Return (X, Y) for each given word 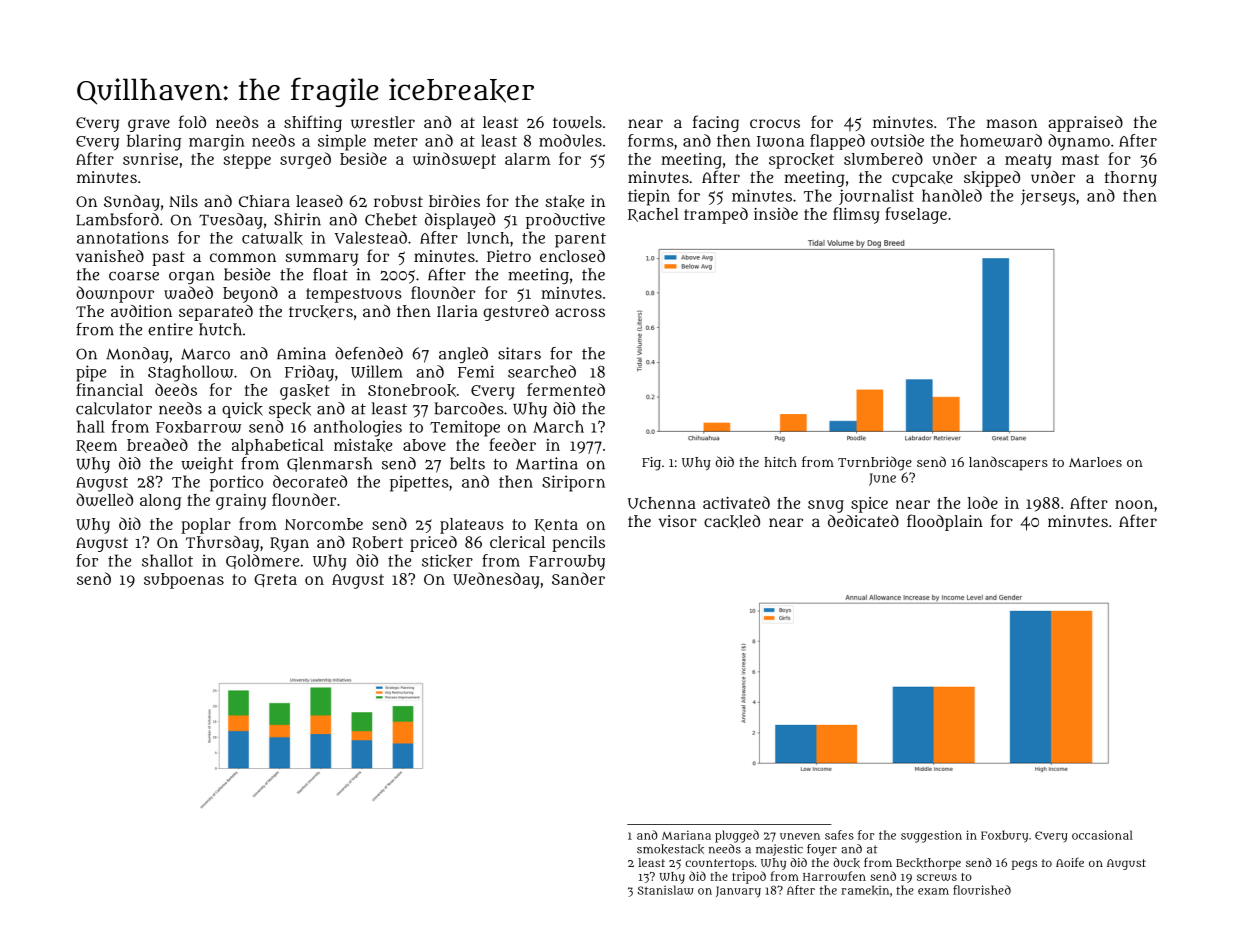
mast (1080, 159)
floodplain (945, 522)
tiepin (649, 197)
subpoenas (184, 581)
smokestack (670, 849)
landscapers (1008, 463)
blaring (154, 142)
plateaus (472, 526)
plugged (737, 836)
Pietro (509, 256)
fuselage (916, 215)
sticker (447, 561)
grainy (241, 502)
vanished (110, 256)
